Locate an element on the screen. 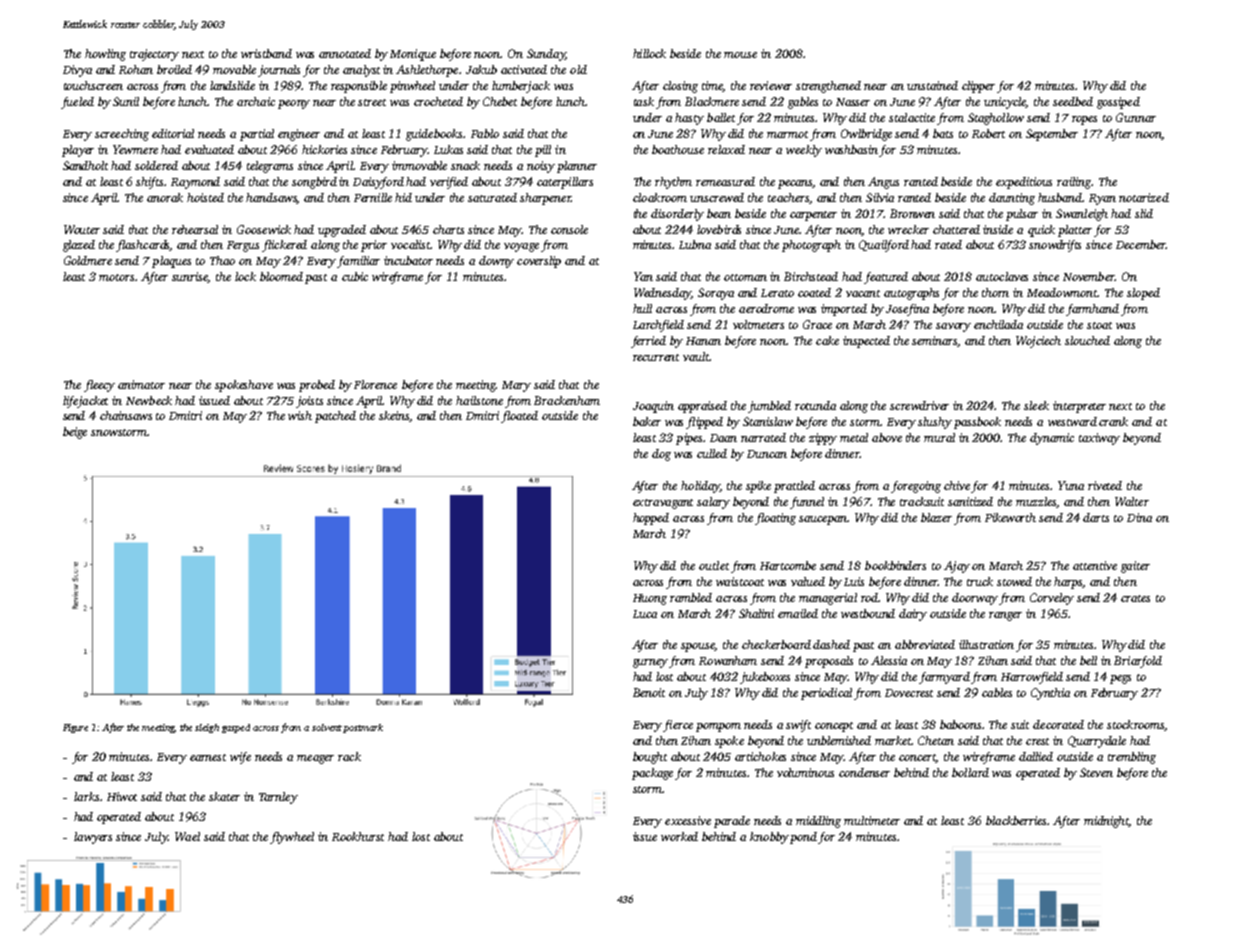  ottoman is located at coordinates (745, 277).
